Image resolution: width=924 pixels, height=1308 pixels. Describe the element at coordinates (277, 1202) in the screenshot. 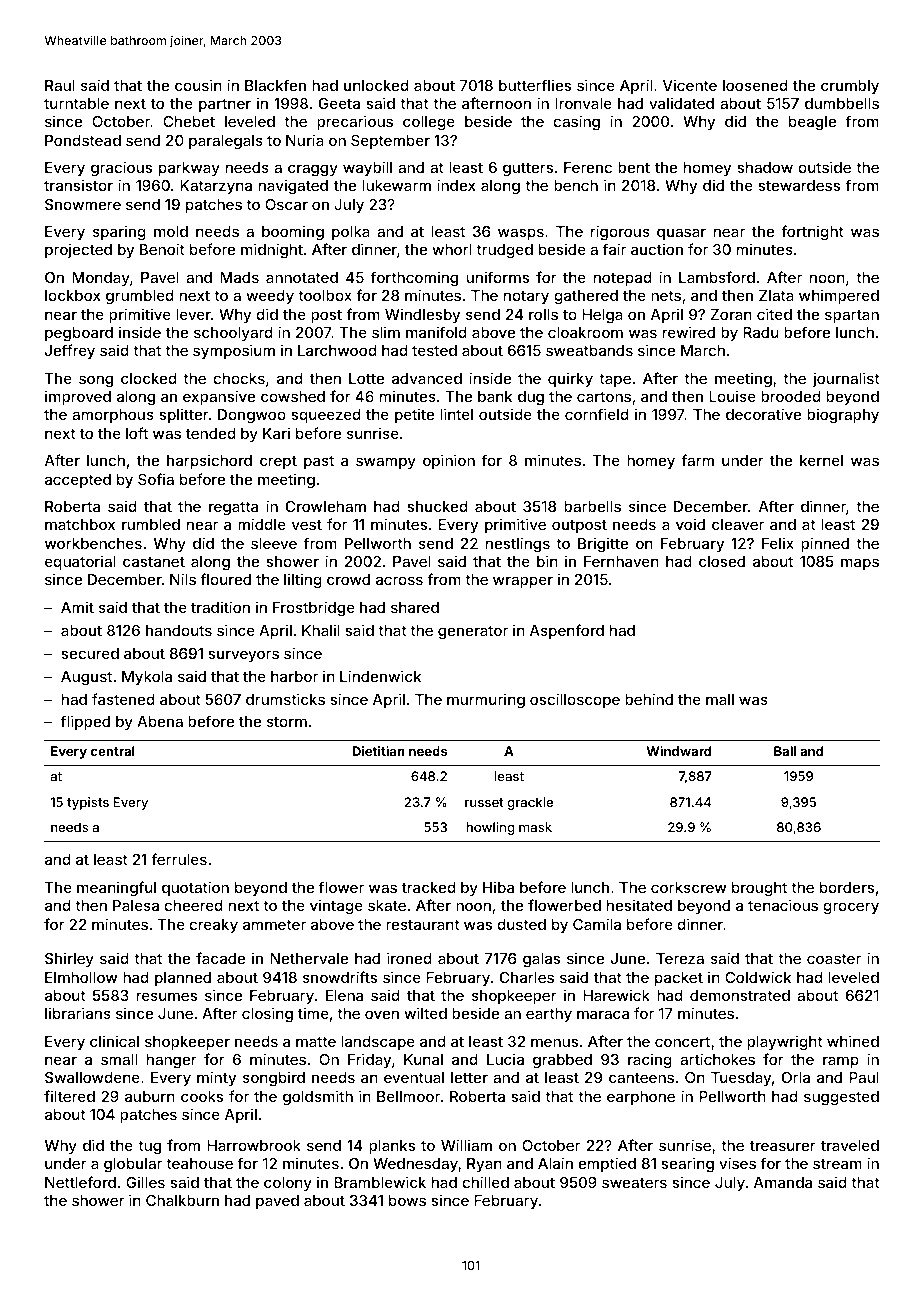

I see `paved` at that location.
